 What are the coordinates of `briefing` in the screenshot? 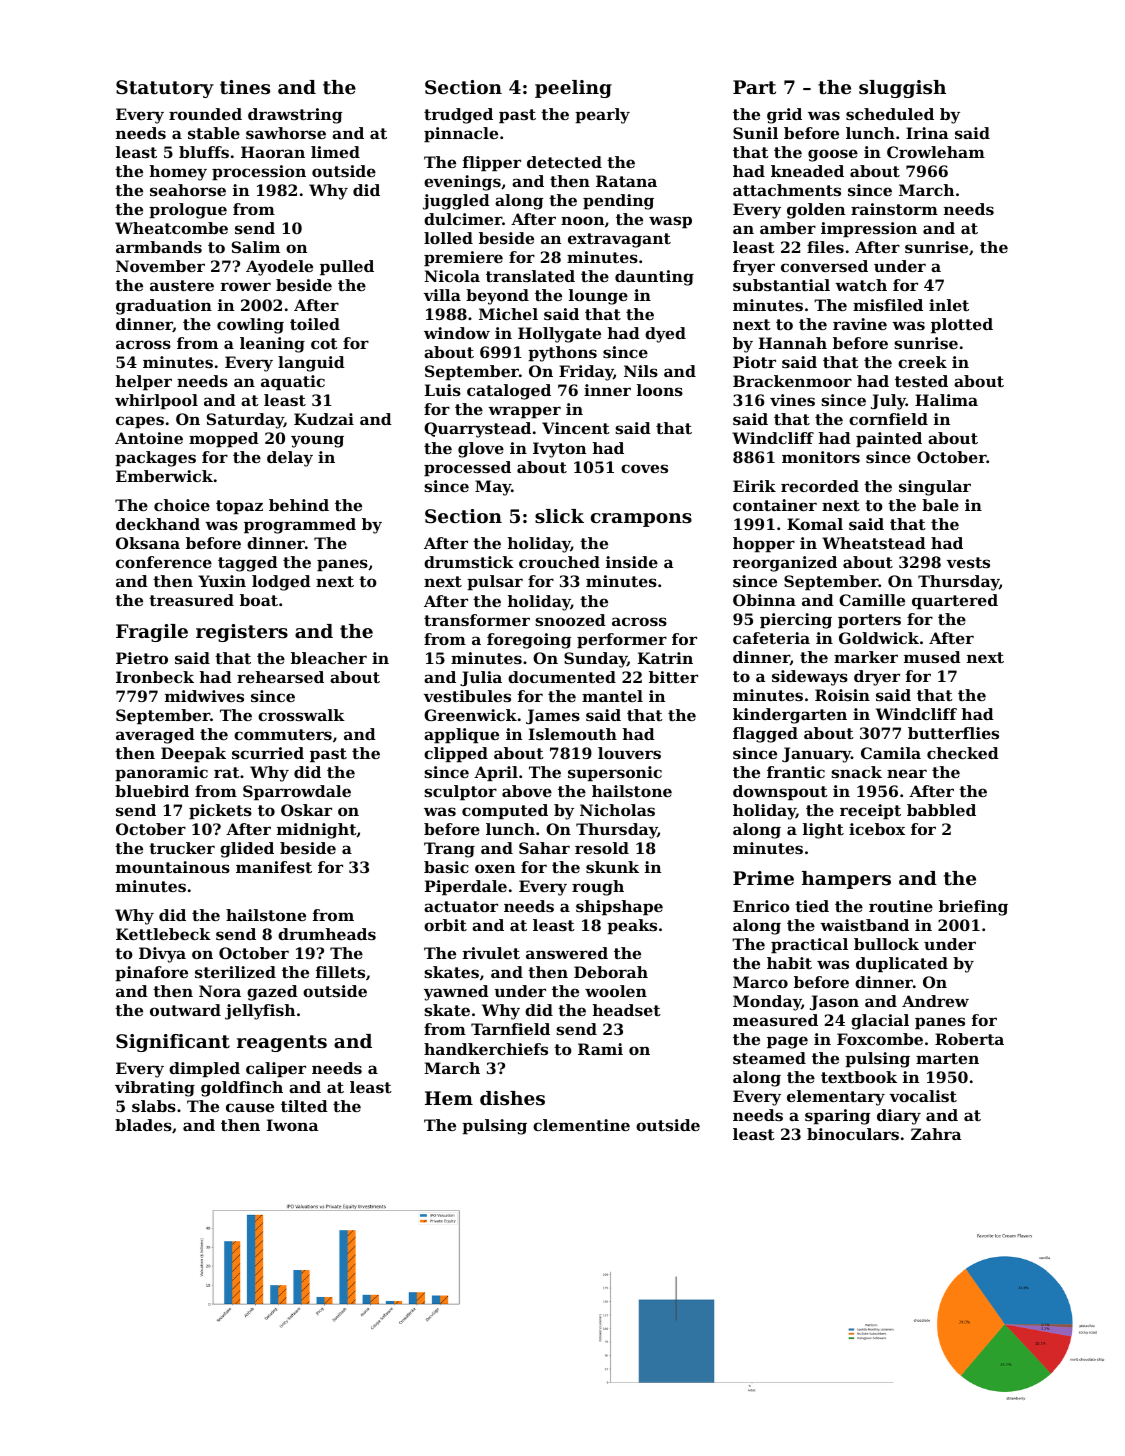 It's located at (973, 908).
